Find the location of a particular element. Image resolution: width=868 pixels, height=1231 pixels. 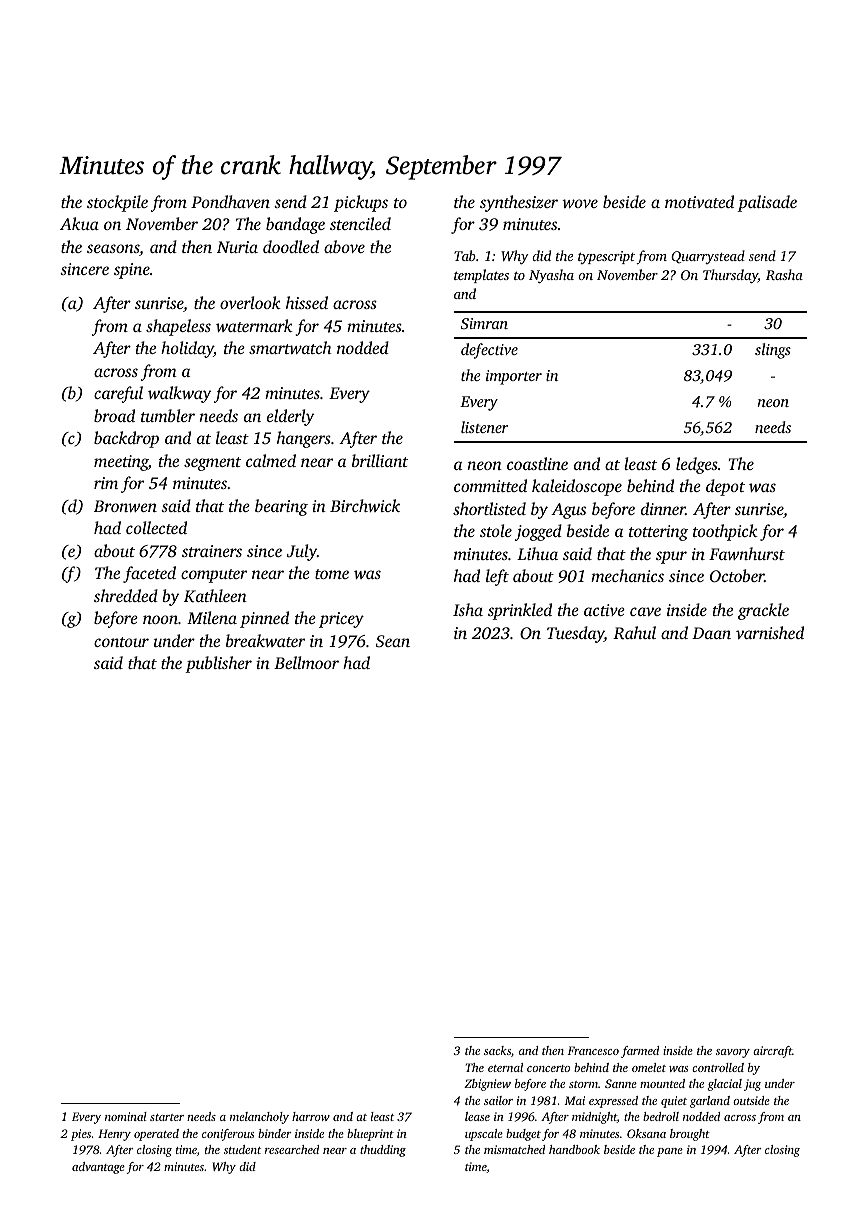

harrow is located at coordinates (311, 1116).
